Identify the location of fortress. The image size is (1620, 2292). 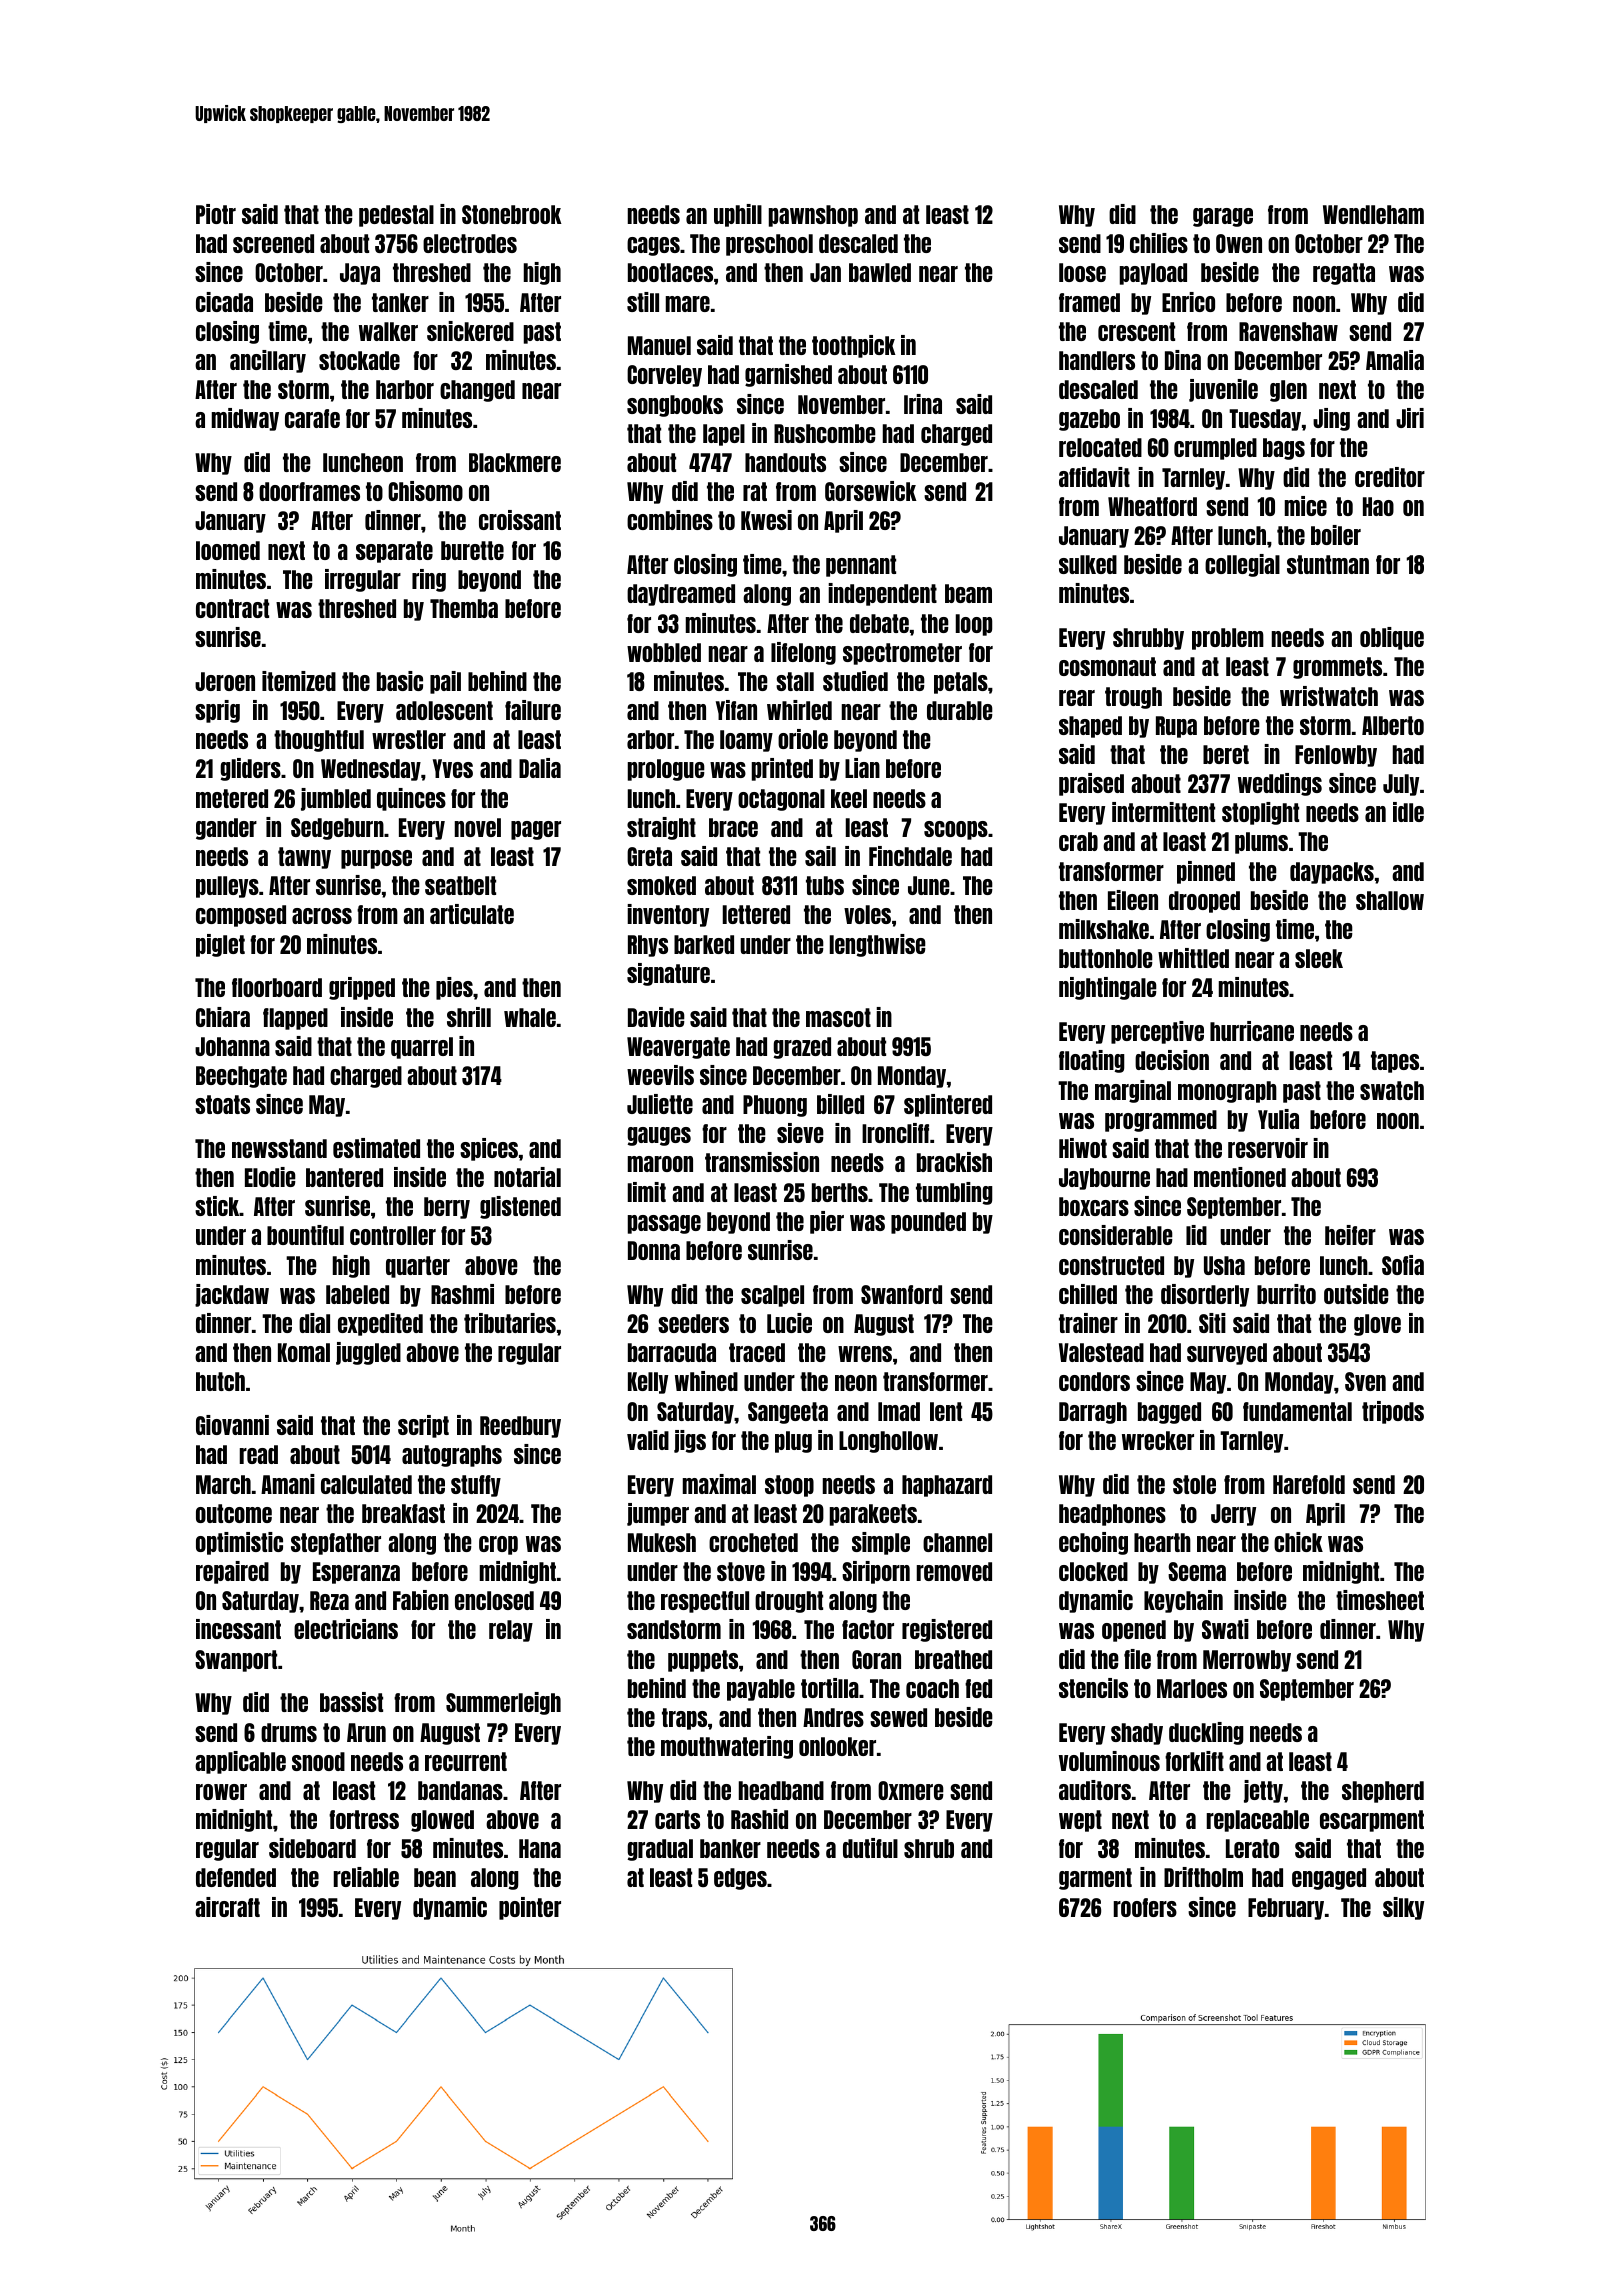
(364, 1819).
